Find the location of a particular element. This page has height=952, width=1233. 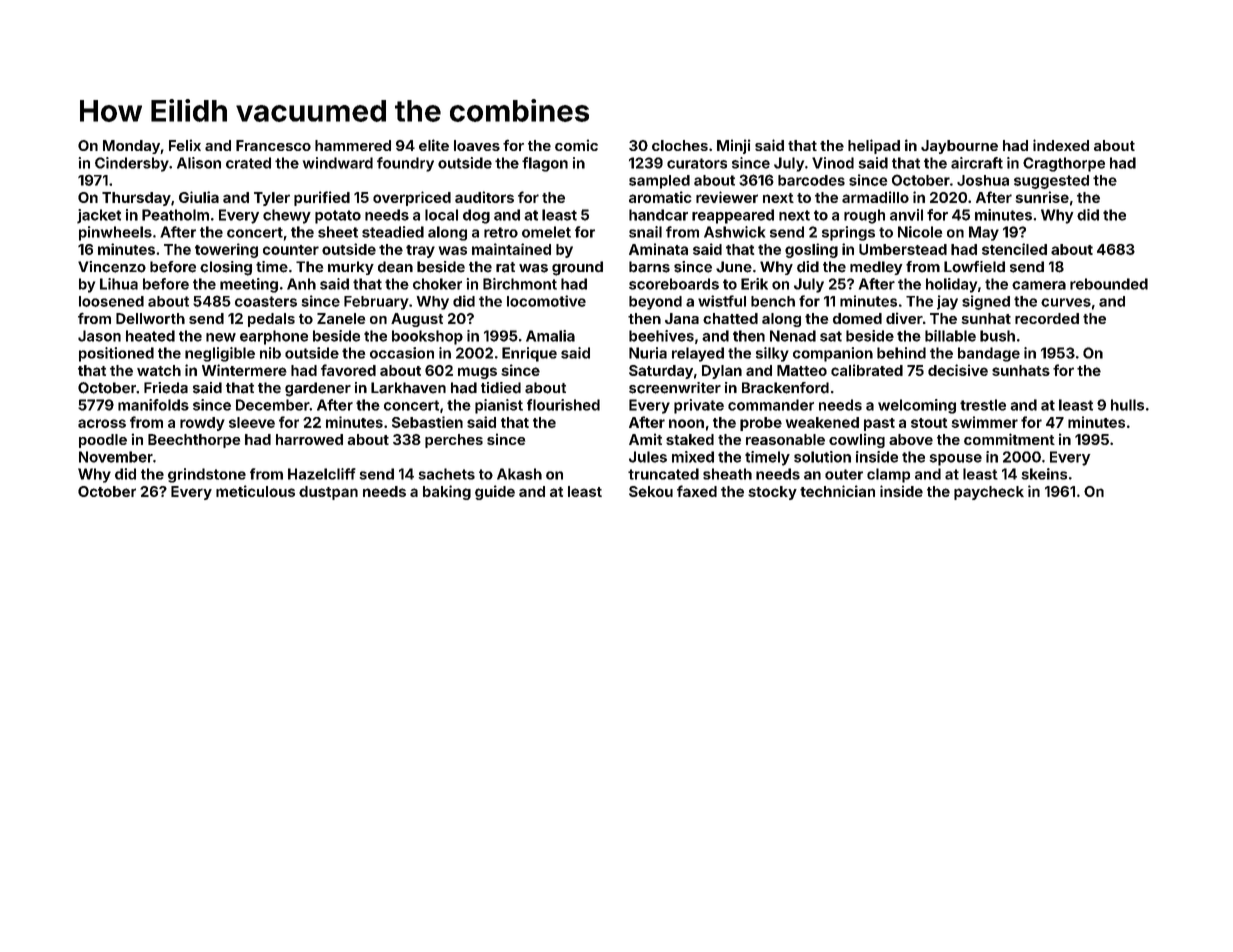

hulls is located at coordinates (1127, 405).
